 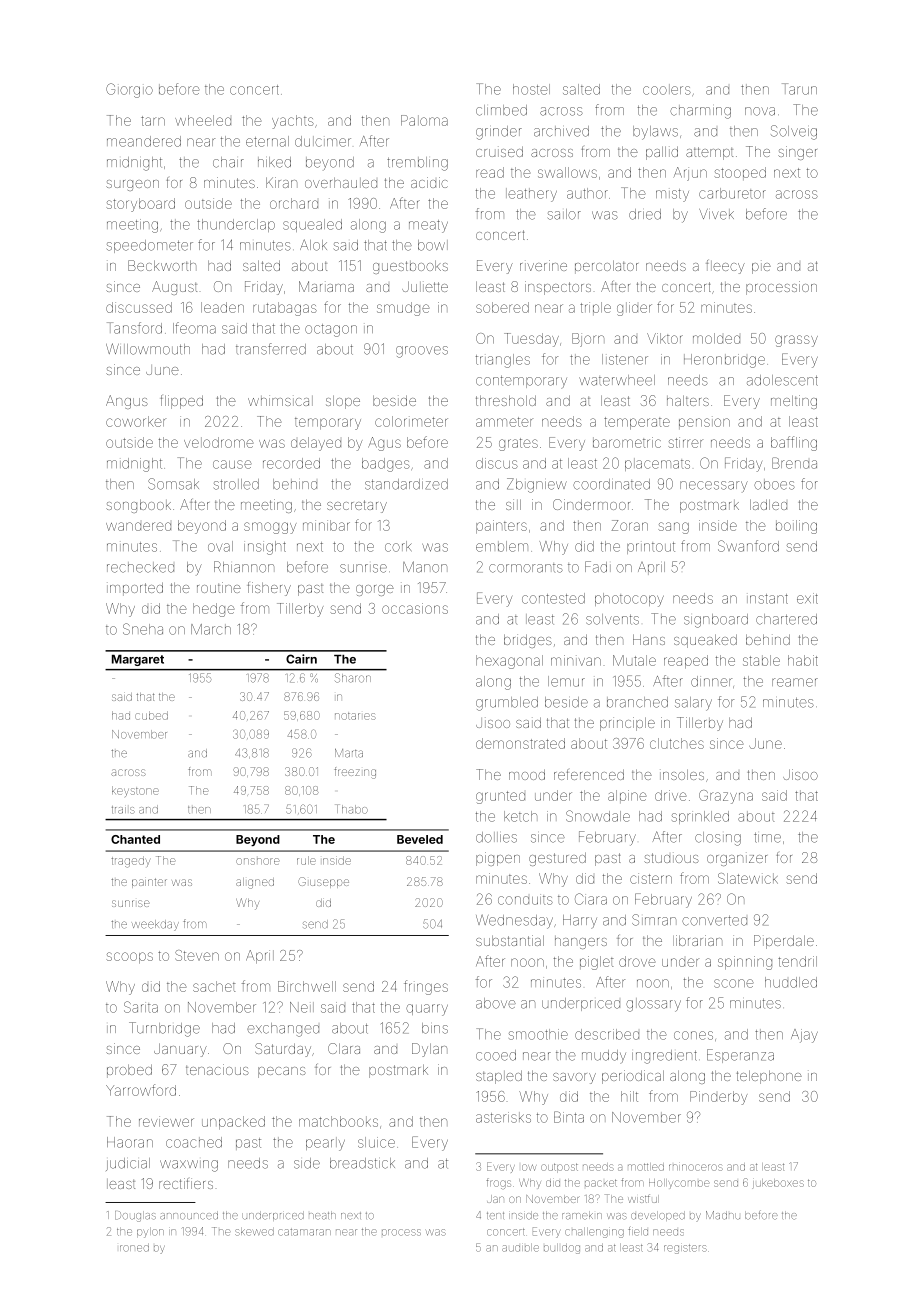 What do you see at coordinates (796, 341) in the screenshot?
I see `grassy` at bounding box center [796, 341].
